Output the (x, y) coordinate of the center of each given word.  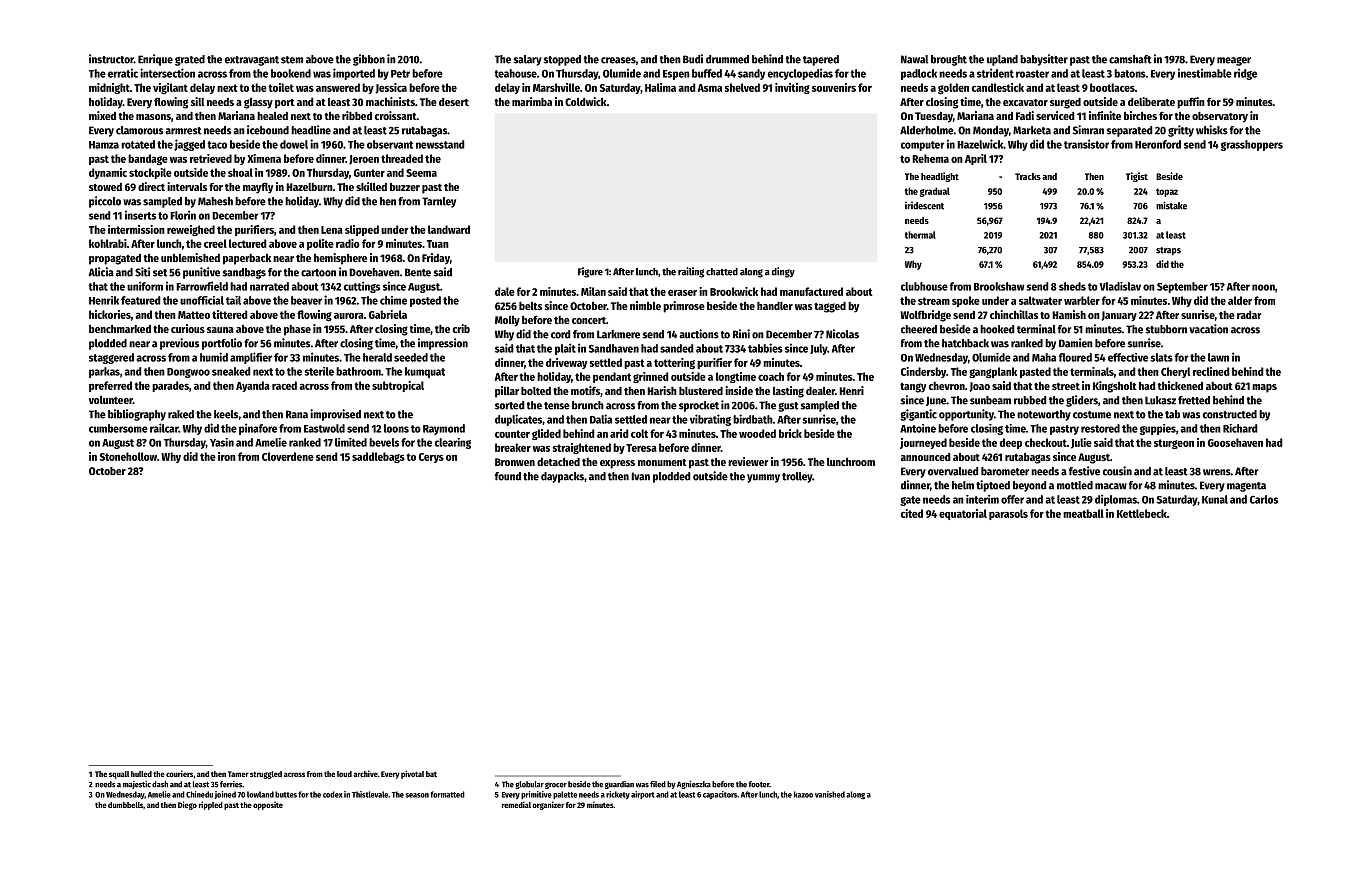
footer (759, 784)
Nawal (914, 59)
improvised (335, 415)
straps (1168, 251)
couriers (179, 773)
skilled (371, 186)
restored (1100, 428)
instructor (111, 59)
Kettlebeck (1142, 513)
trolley (797, 477)
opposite (268, 805)
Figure (590, 272)
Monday (991, 131)
